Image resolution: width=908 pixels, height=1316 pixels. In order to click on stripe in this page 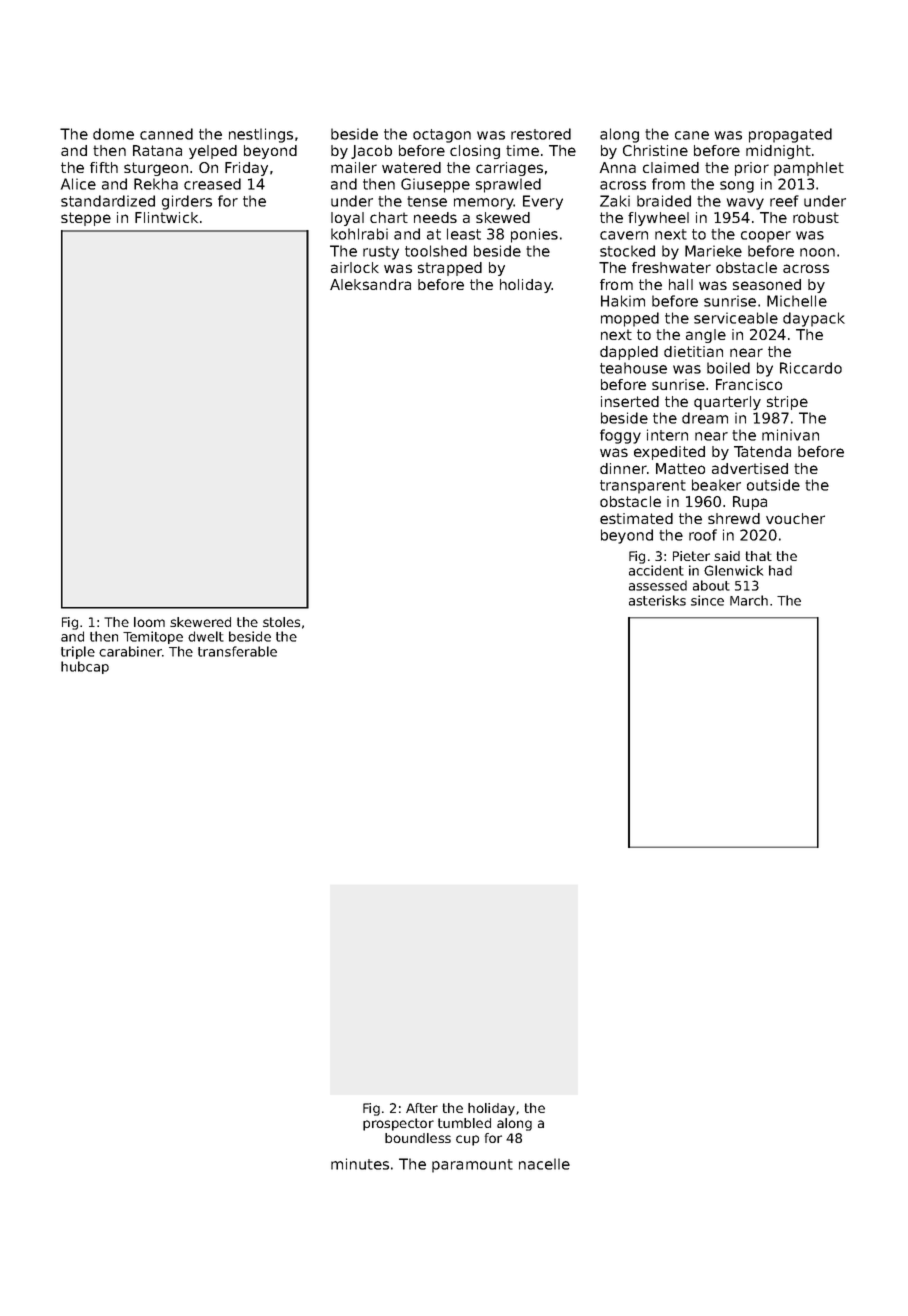, I will do `click(787, 403)`.
